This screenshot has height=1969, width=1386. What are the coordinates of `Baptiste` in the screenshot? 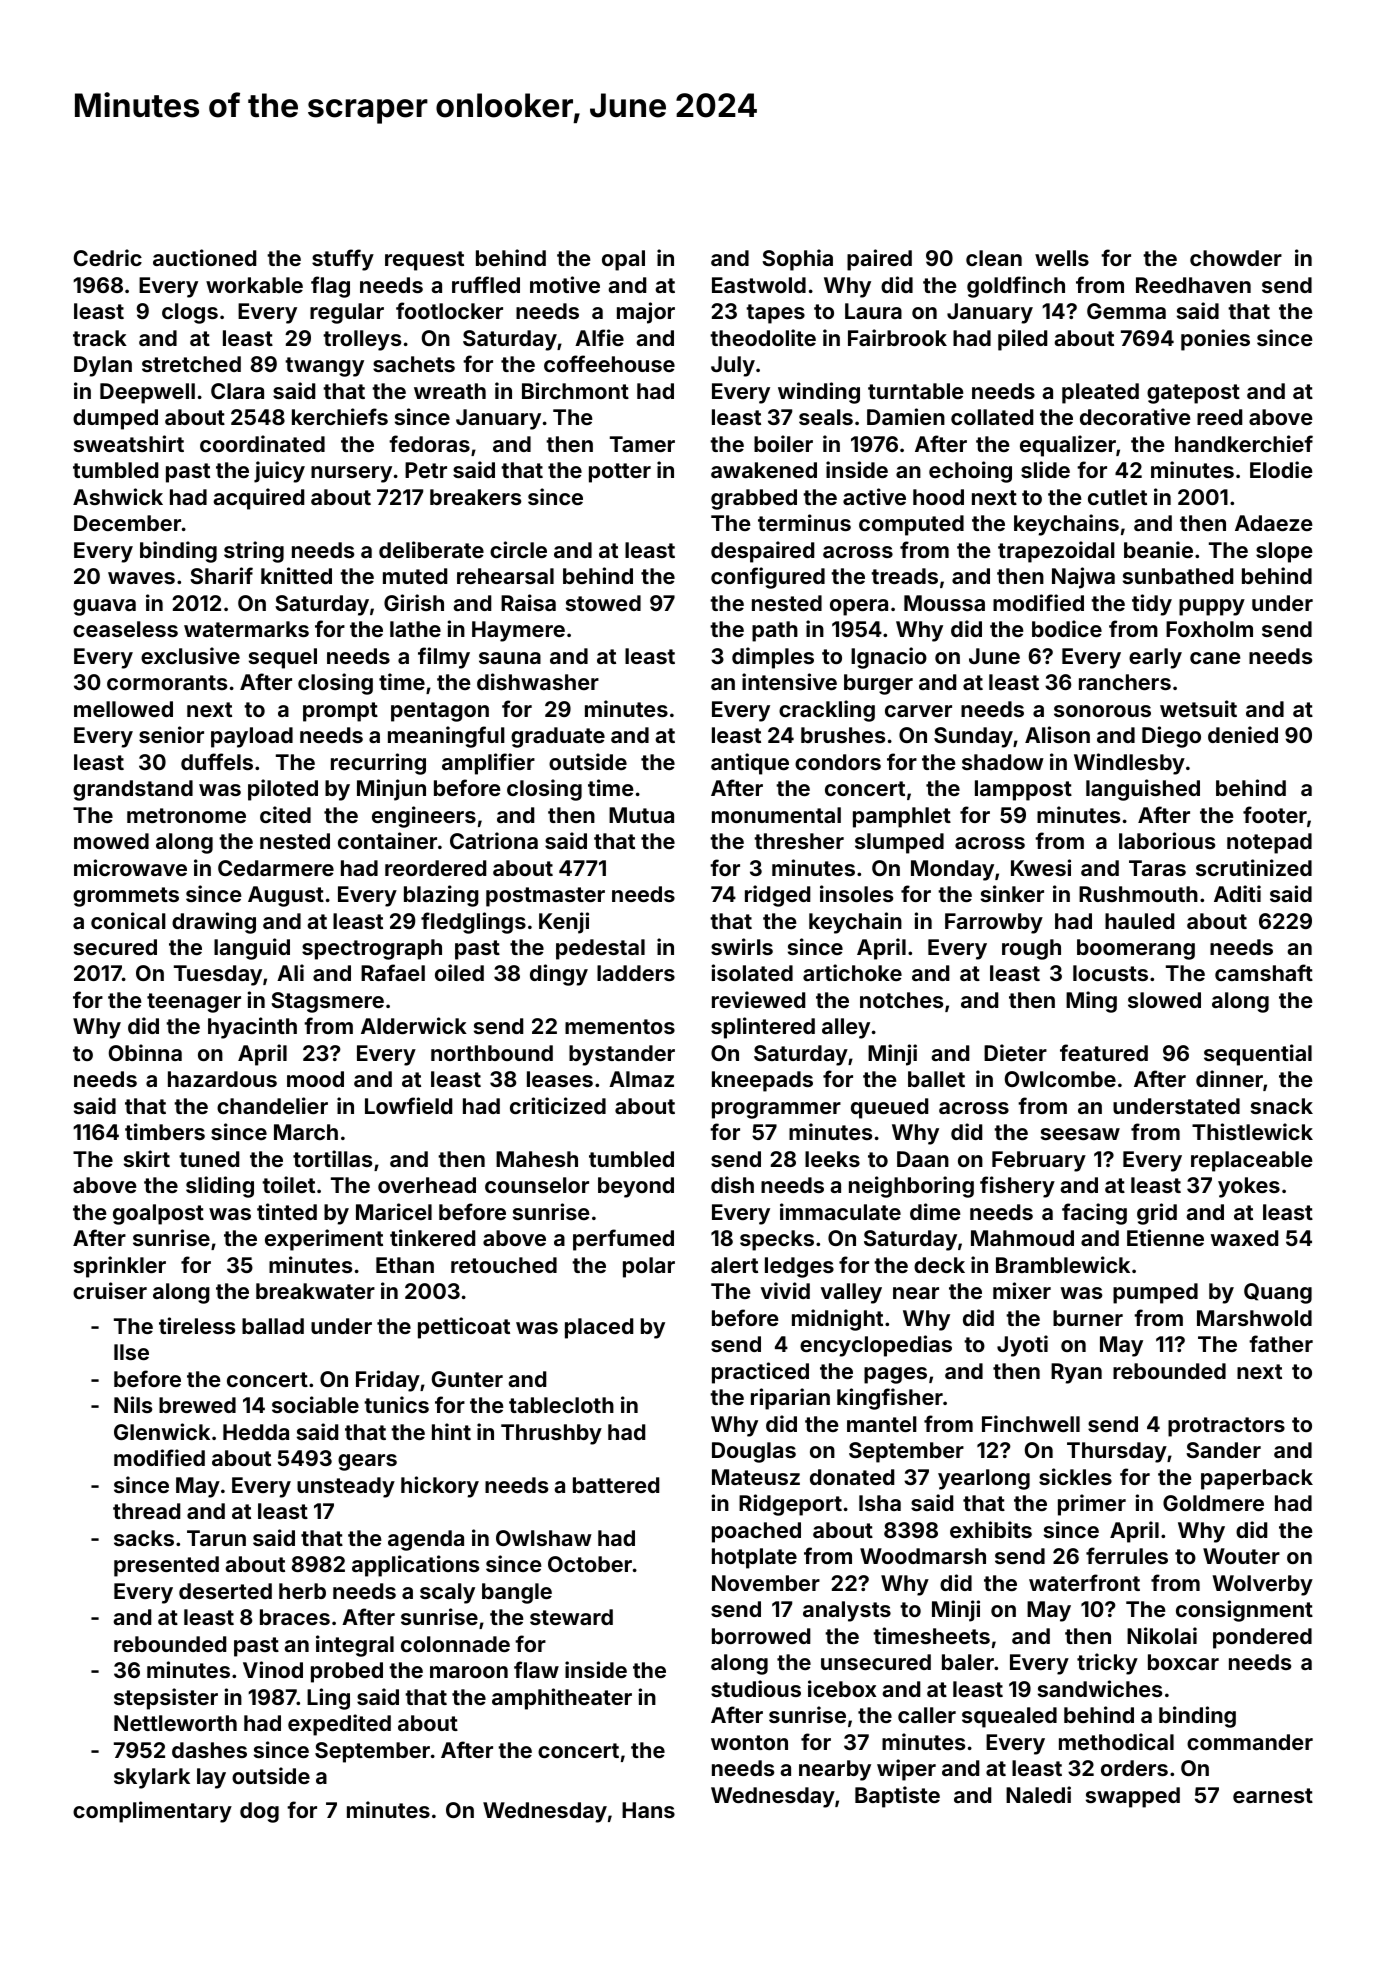 It's located at (897, 1797).
